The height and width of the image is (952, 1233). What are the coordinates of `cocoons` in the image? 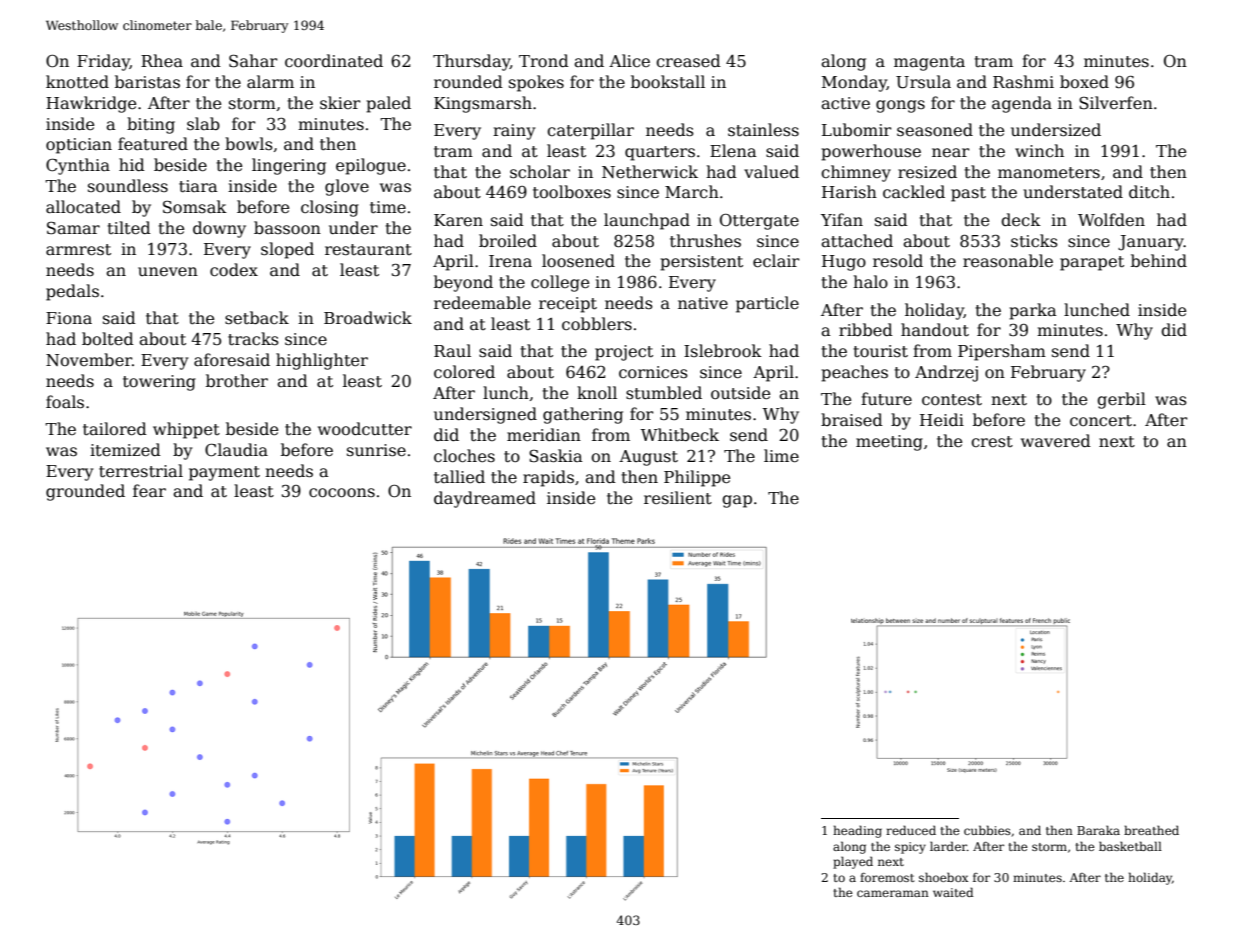 It's located at (342, 493).
